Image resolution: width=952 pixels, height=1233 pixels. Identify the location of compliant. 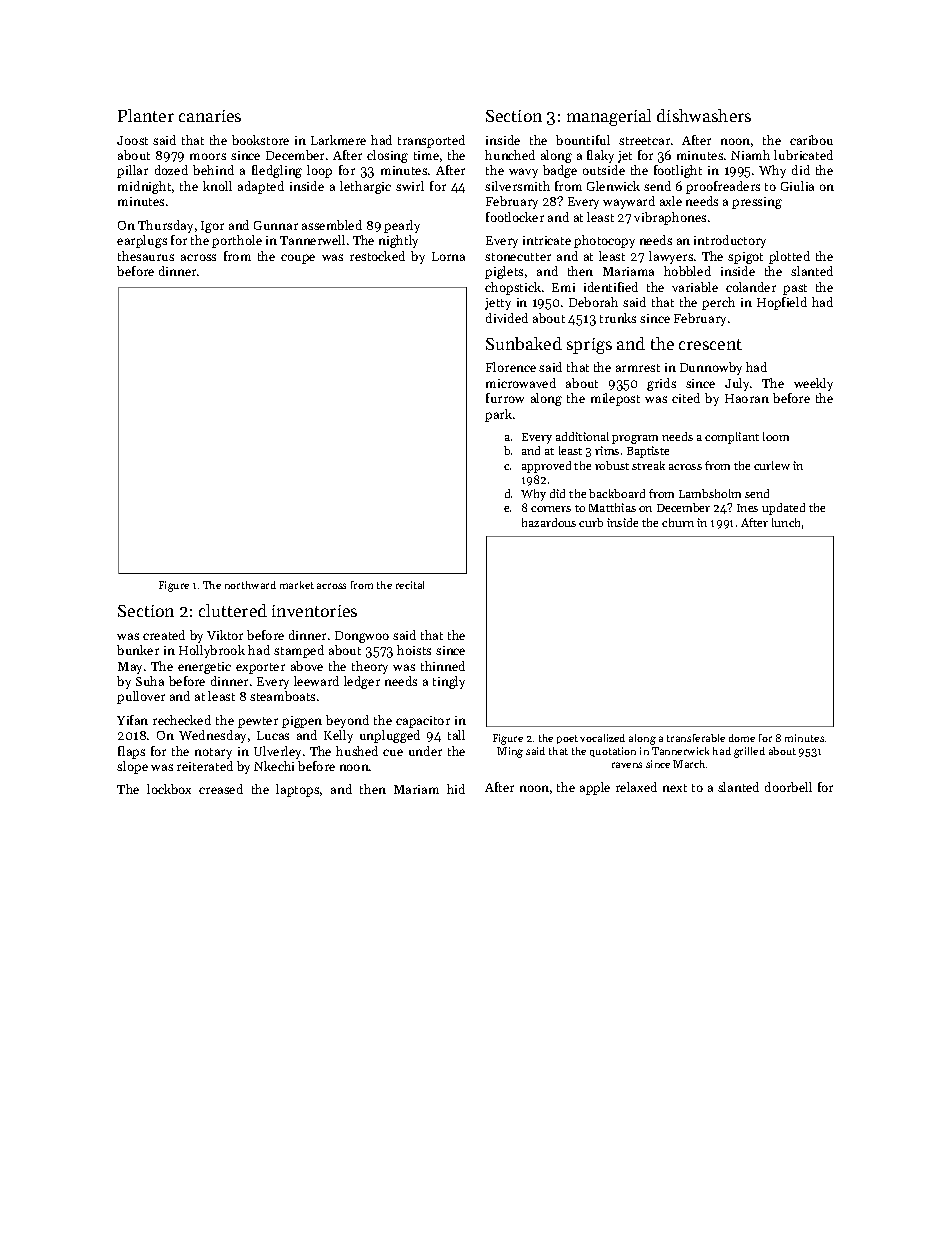
(732, 438).
